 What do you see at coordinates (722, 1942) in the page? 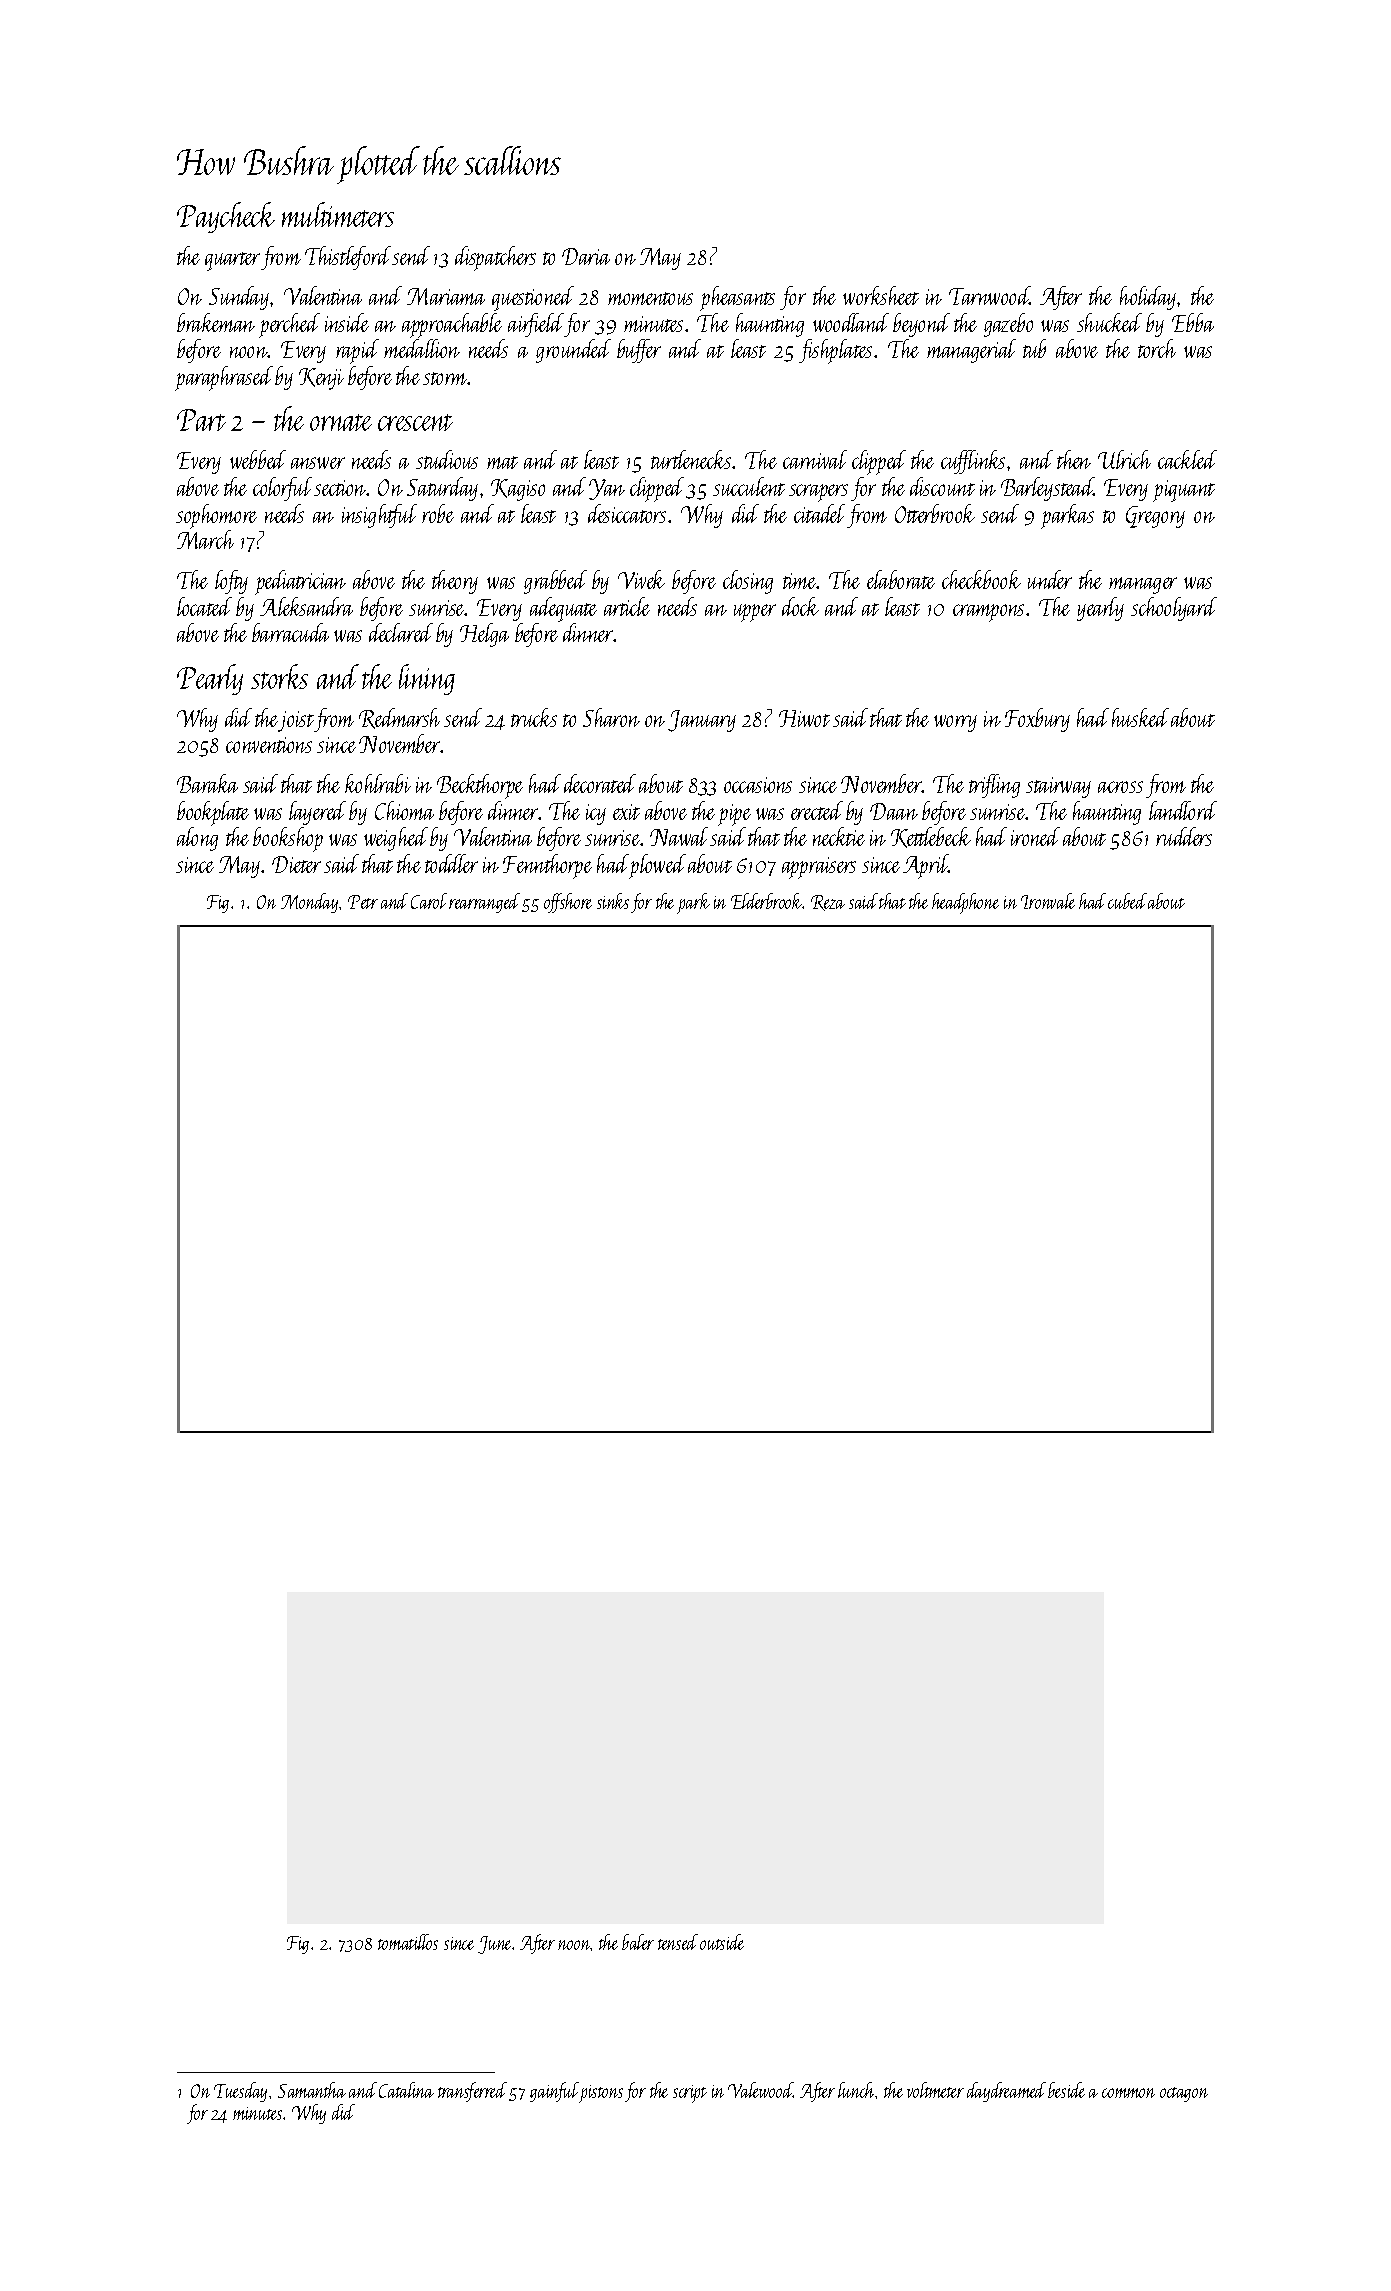
I see `outside` at bounding box center [722, 1942].
